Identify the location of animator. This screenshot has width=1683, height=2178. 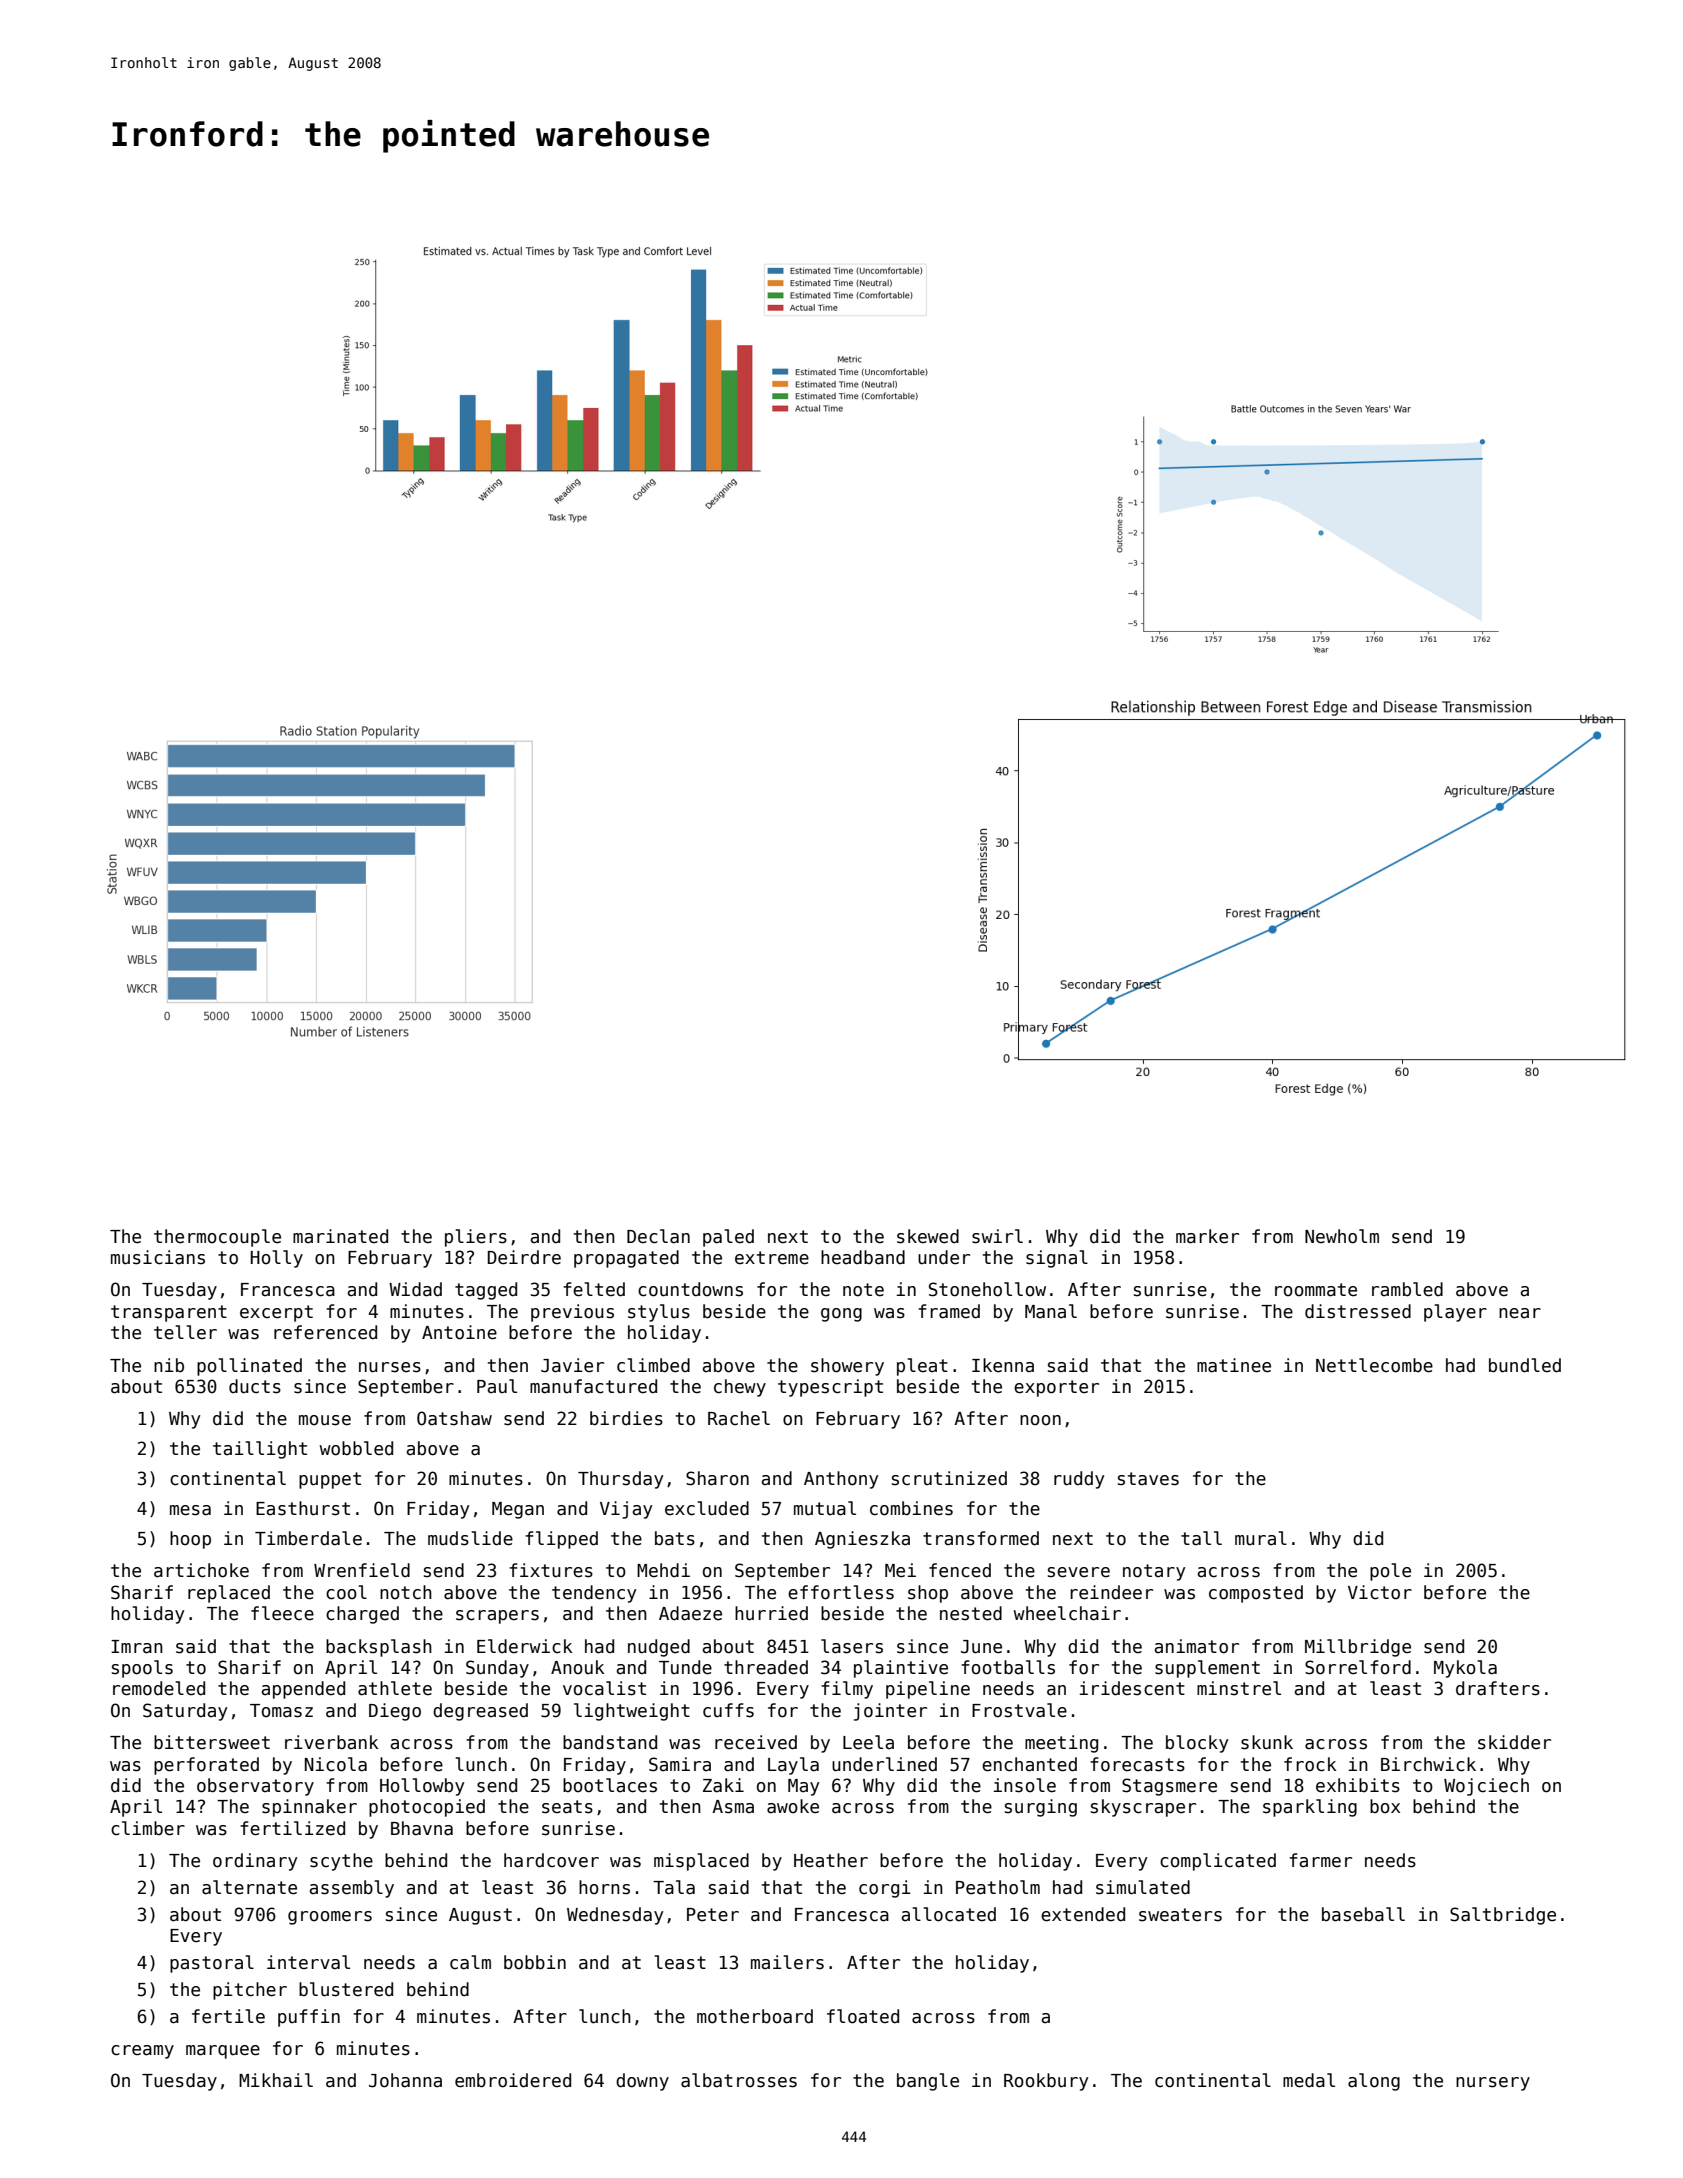
(1197, 1646).
